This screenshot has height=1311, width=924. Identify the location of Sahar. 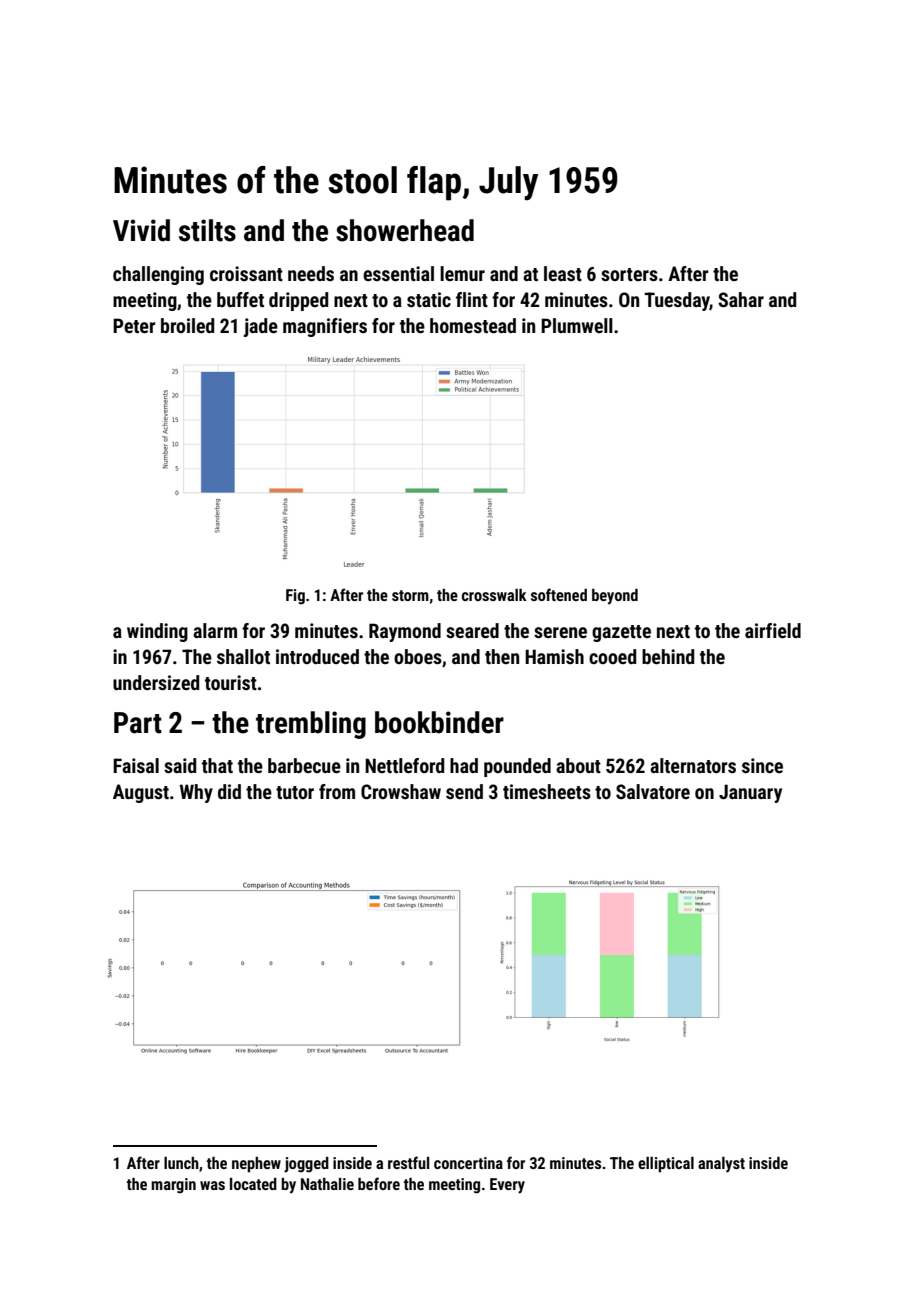
(741, 299).
